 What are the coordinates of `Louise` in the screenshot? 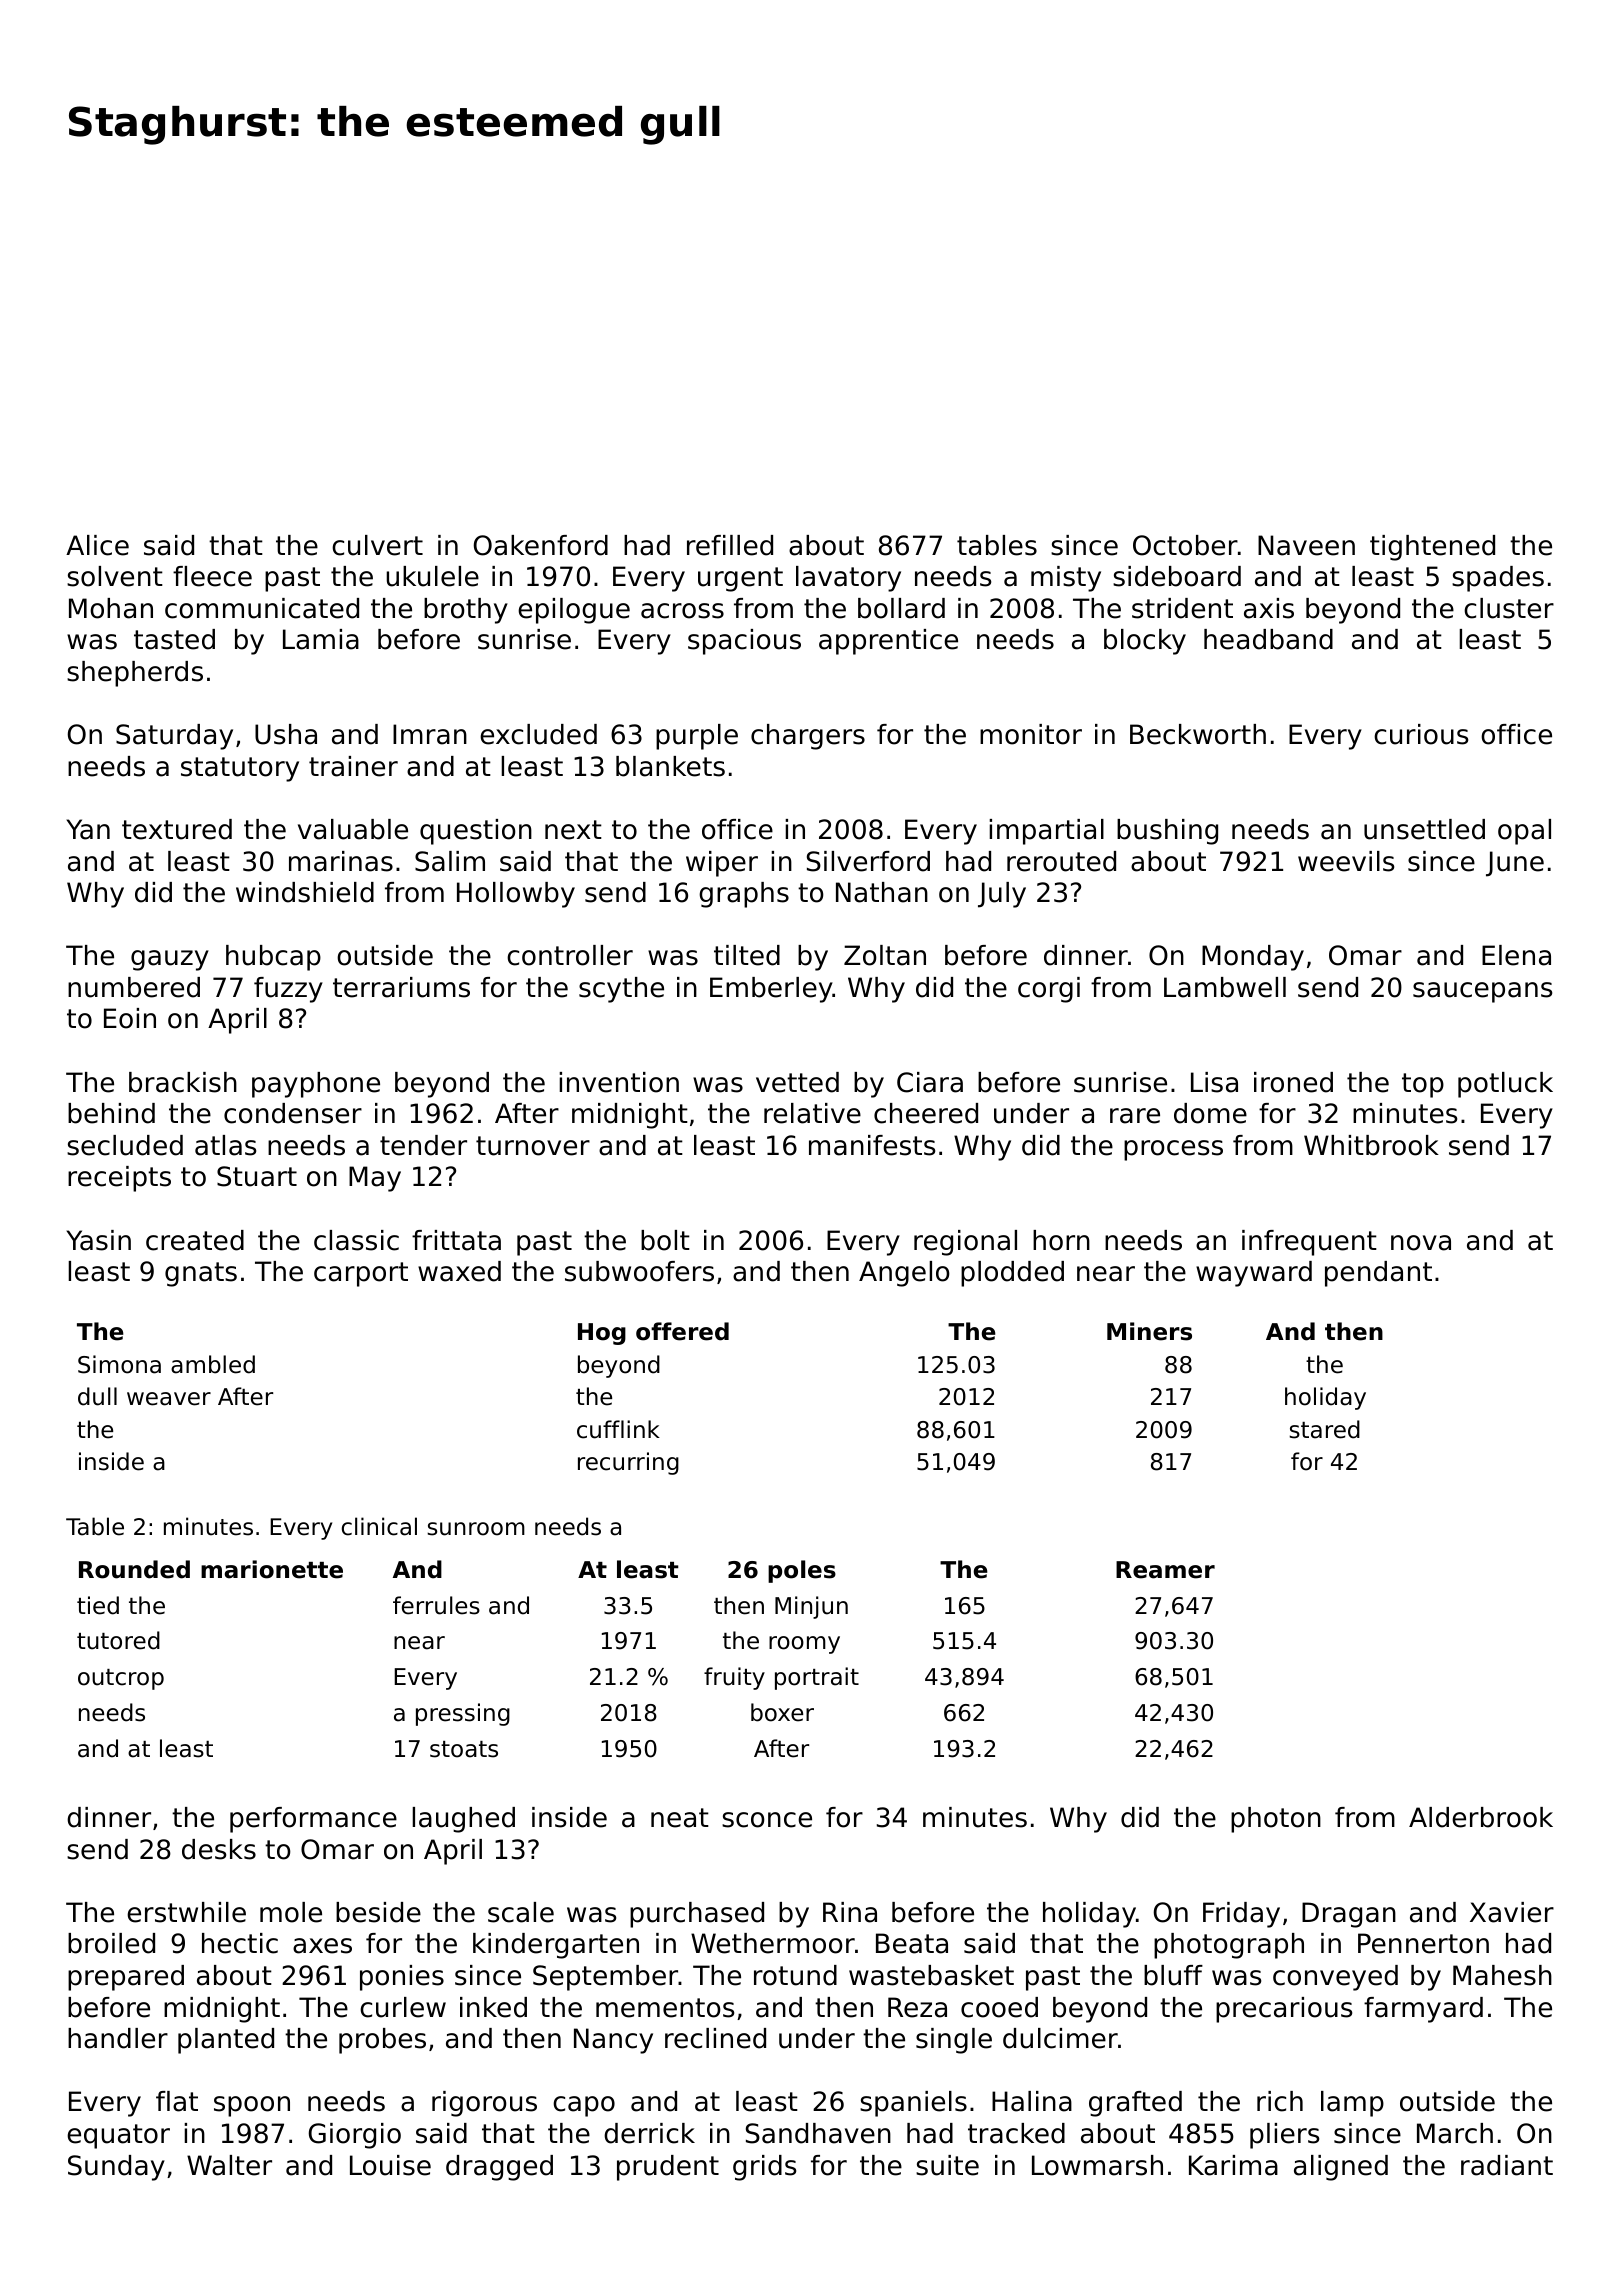 It's located at (390, 2165).
